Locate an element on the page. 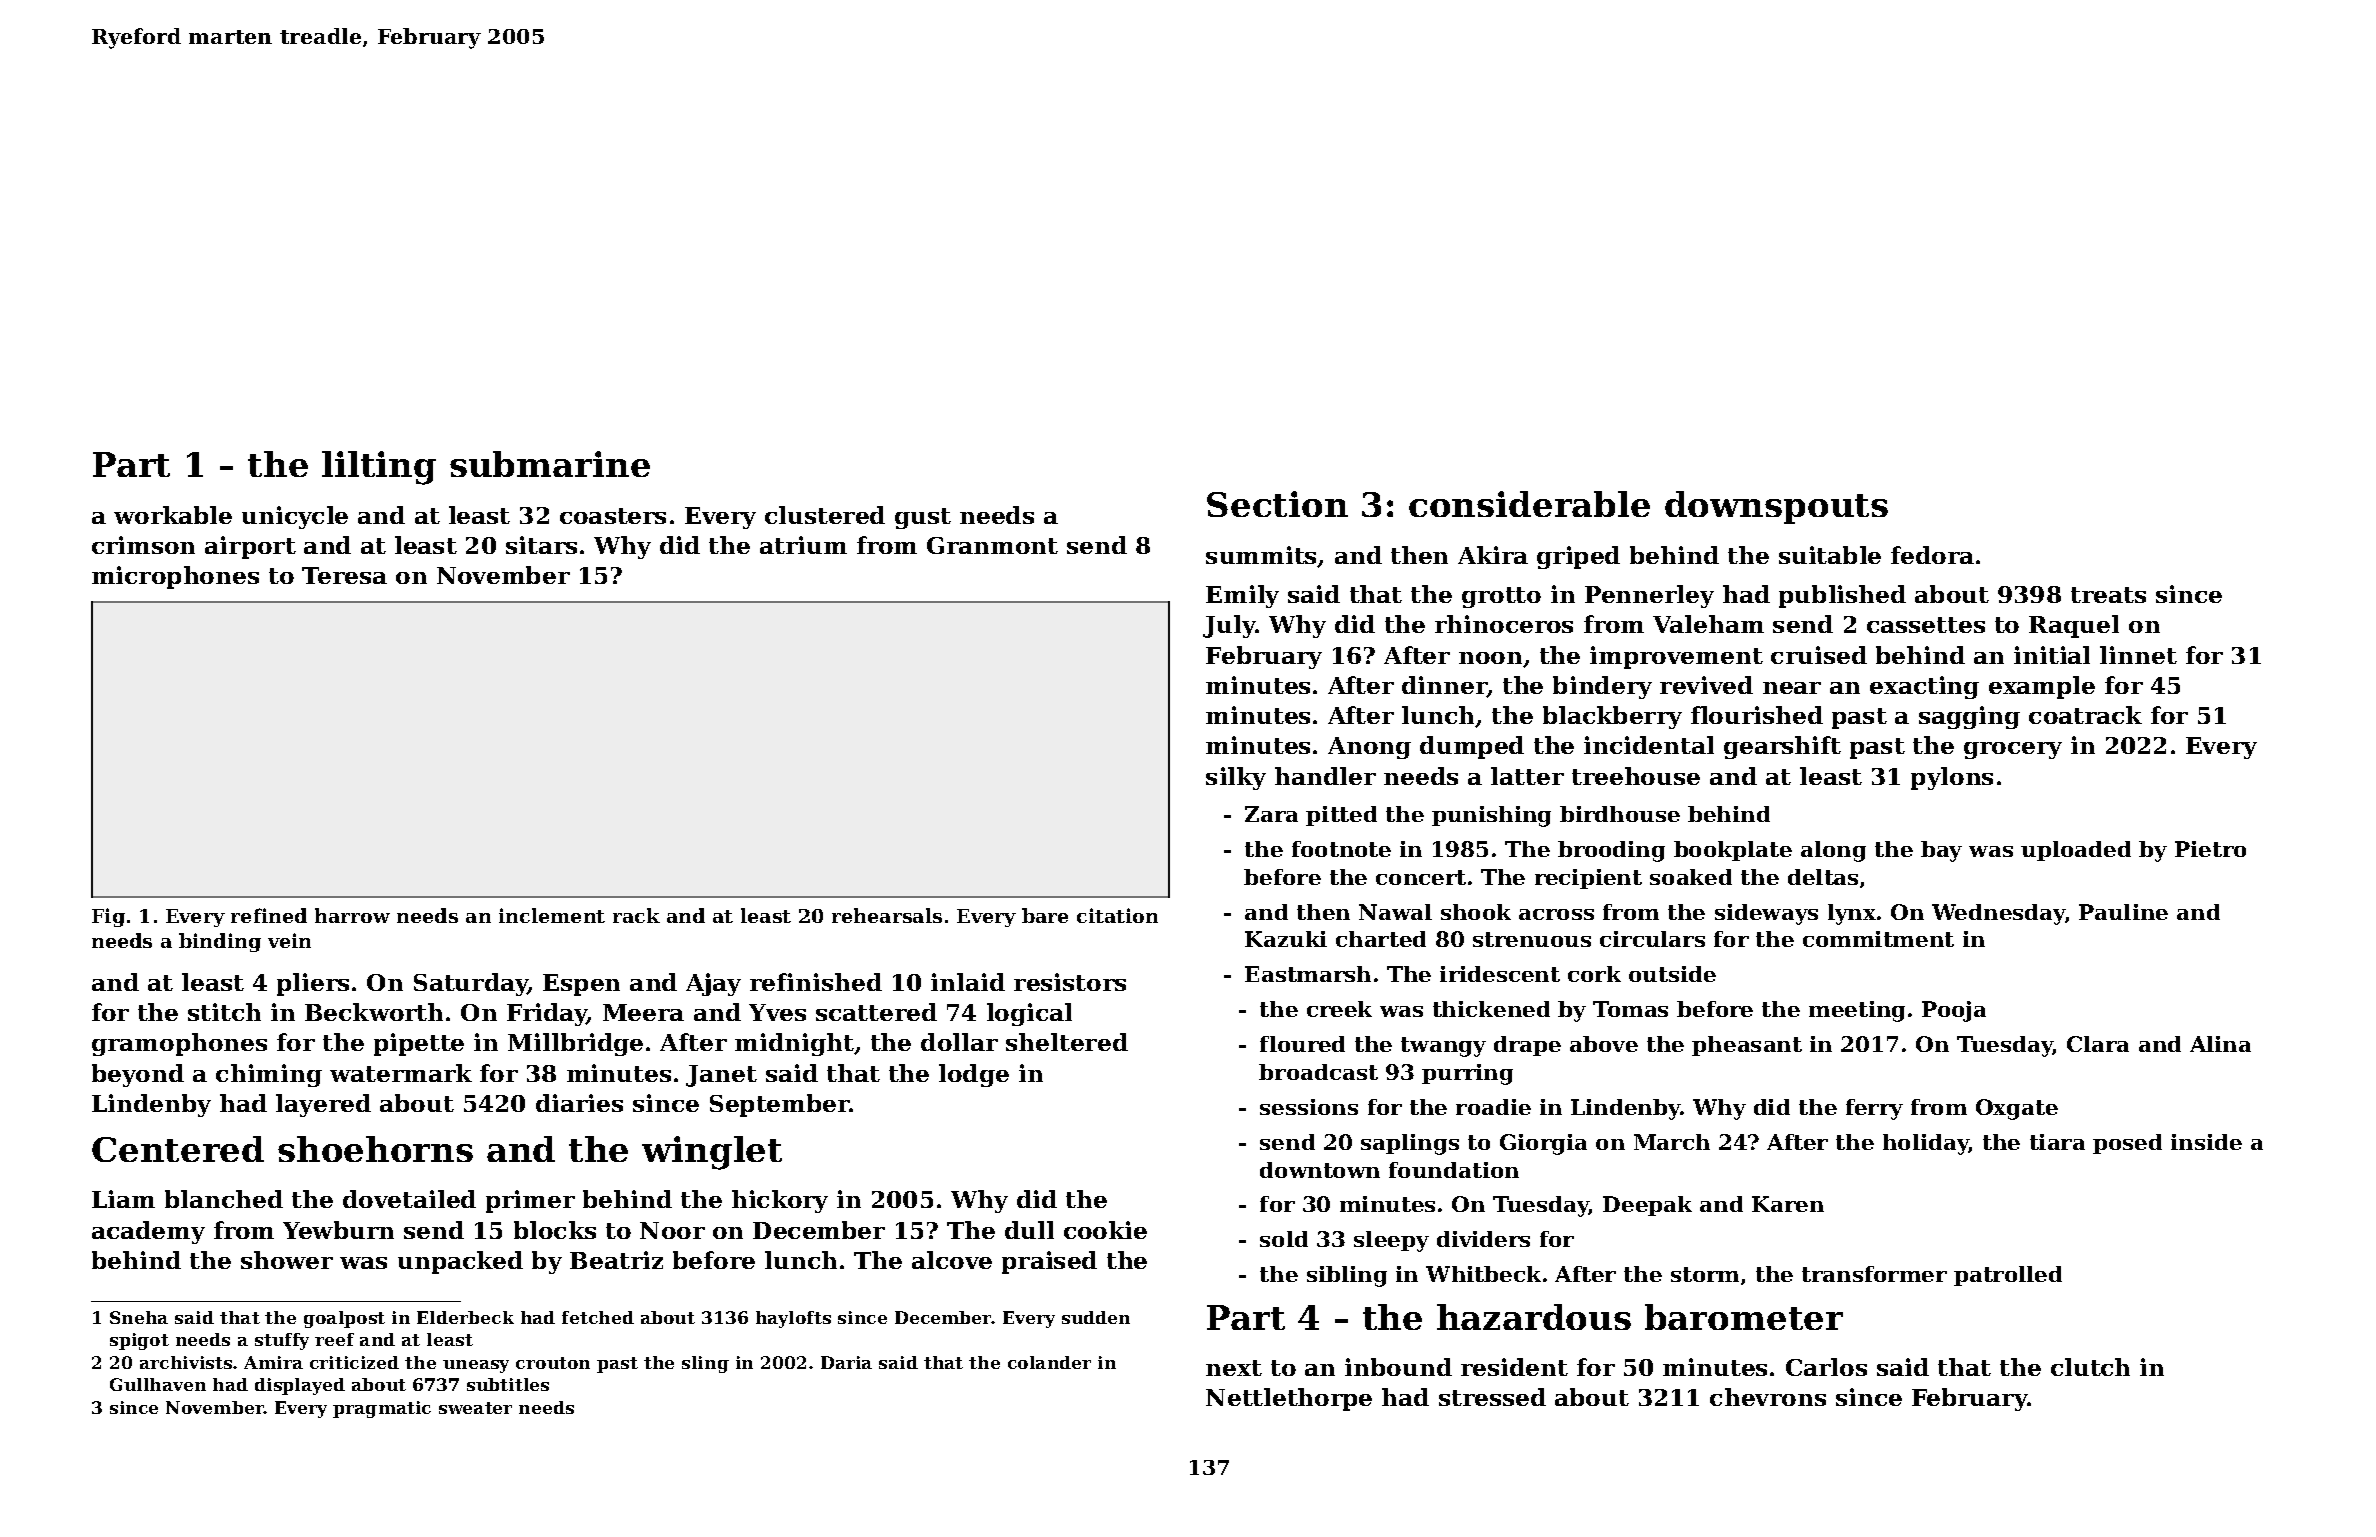  submarine is located at coordinates (550, 464).
